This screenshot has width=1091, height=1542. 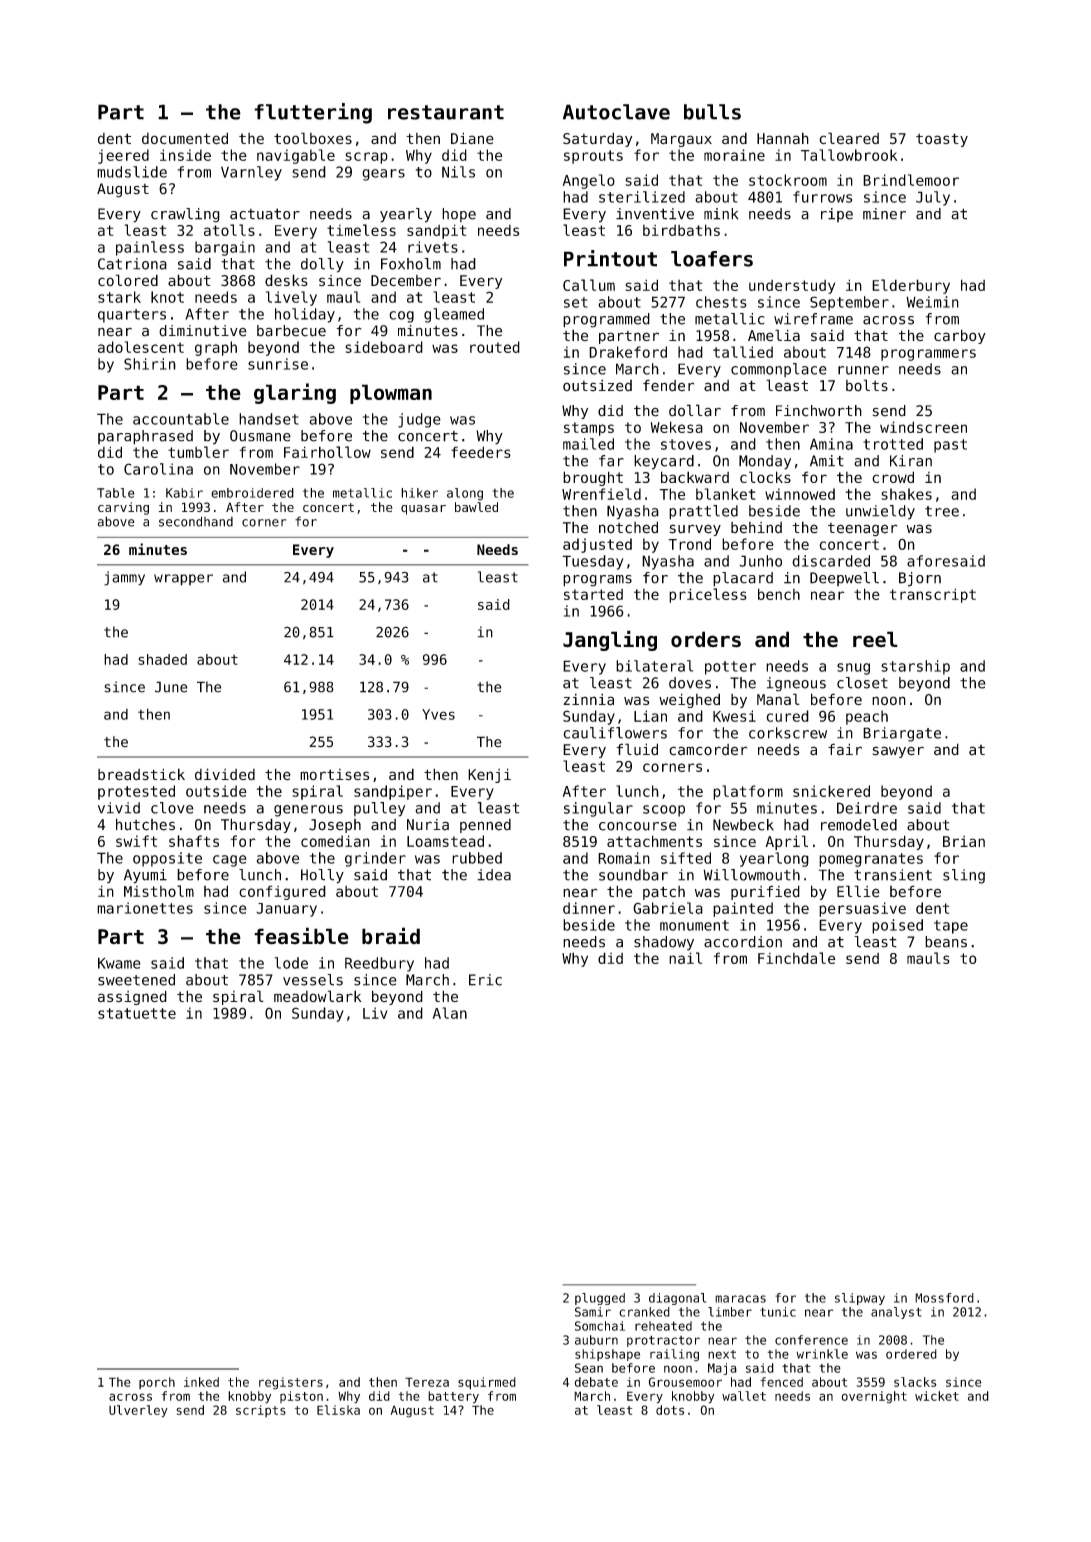 What do you see at coordinates (261, 1411) in the screenshot?
I see `scripts` at bounding box center [261, 1411].
